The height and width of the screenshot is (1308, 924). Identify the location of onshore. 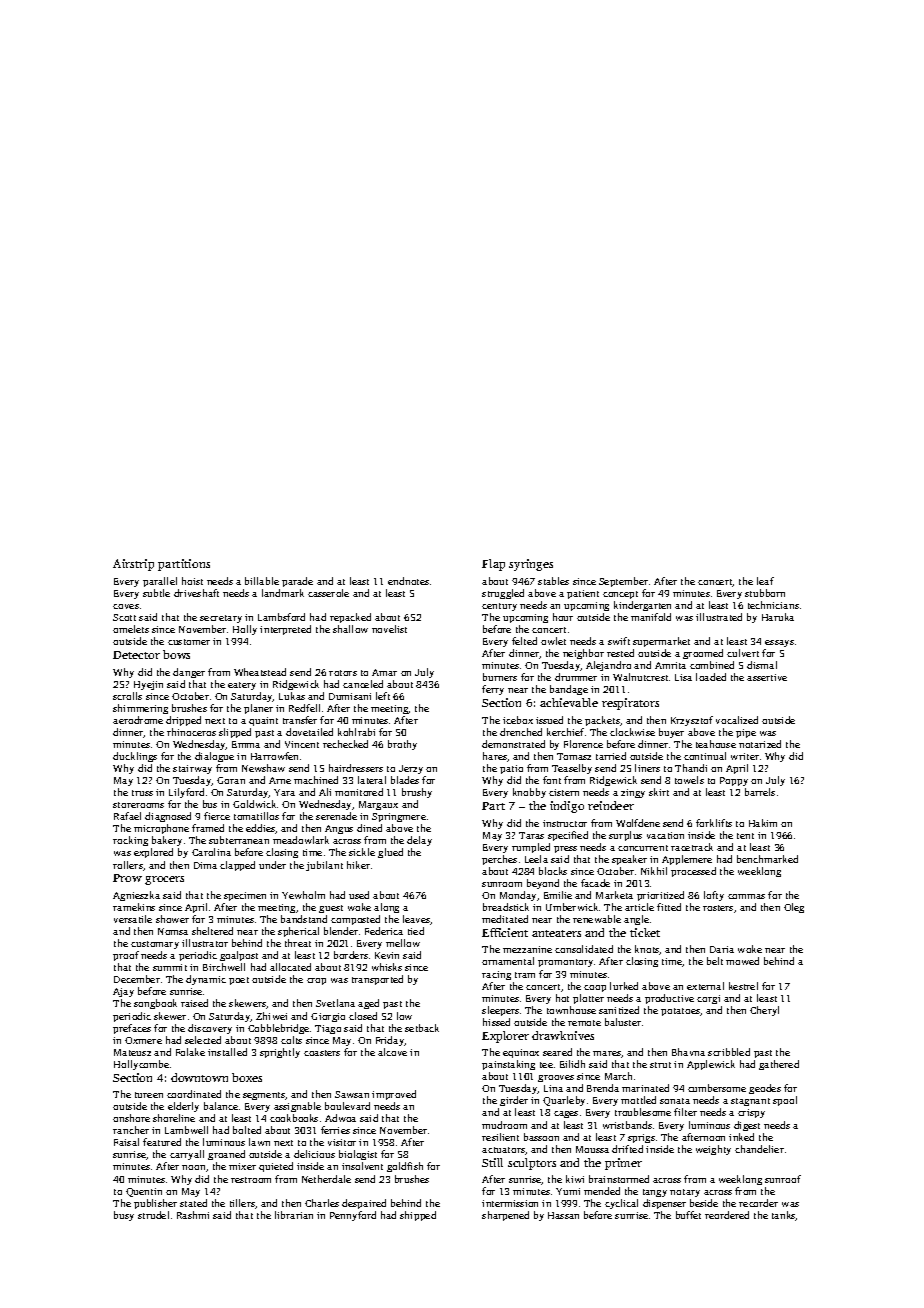
(131, 1118).
